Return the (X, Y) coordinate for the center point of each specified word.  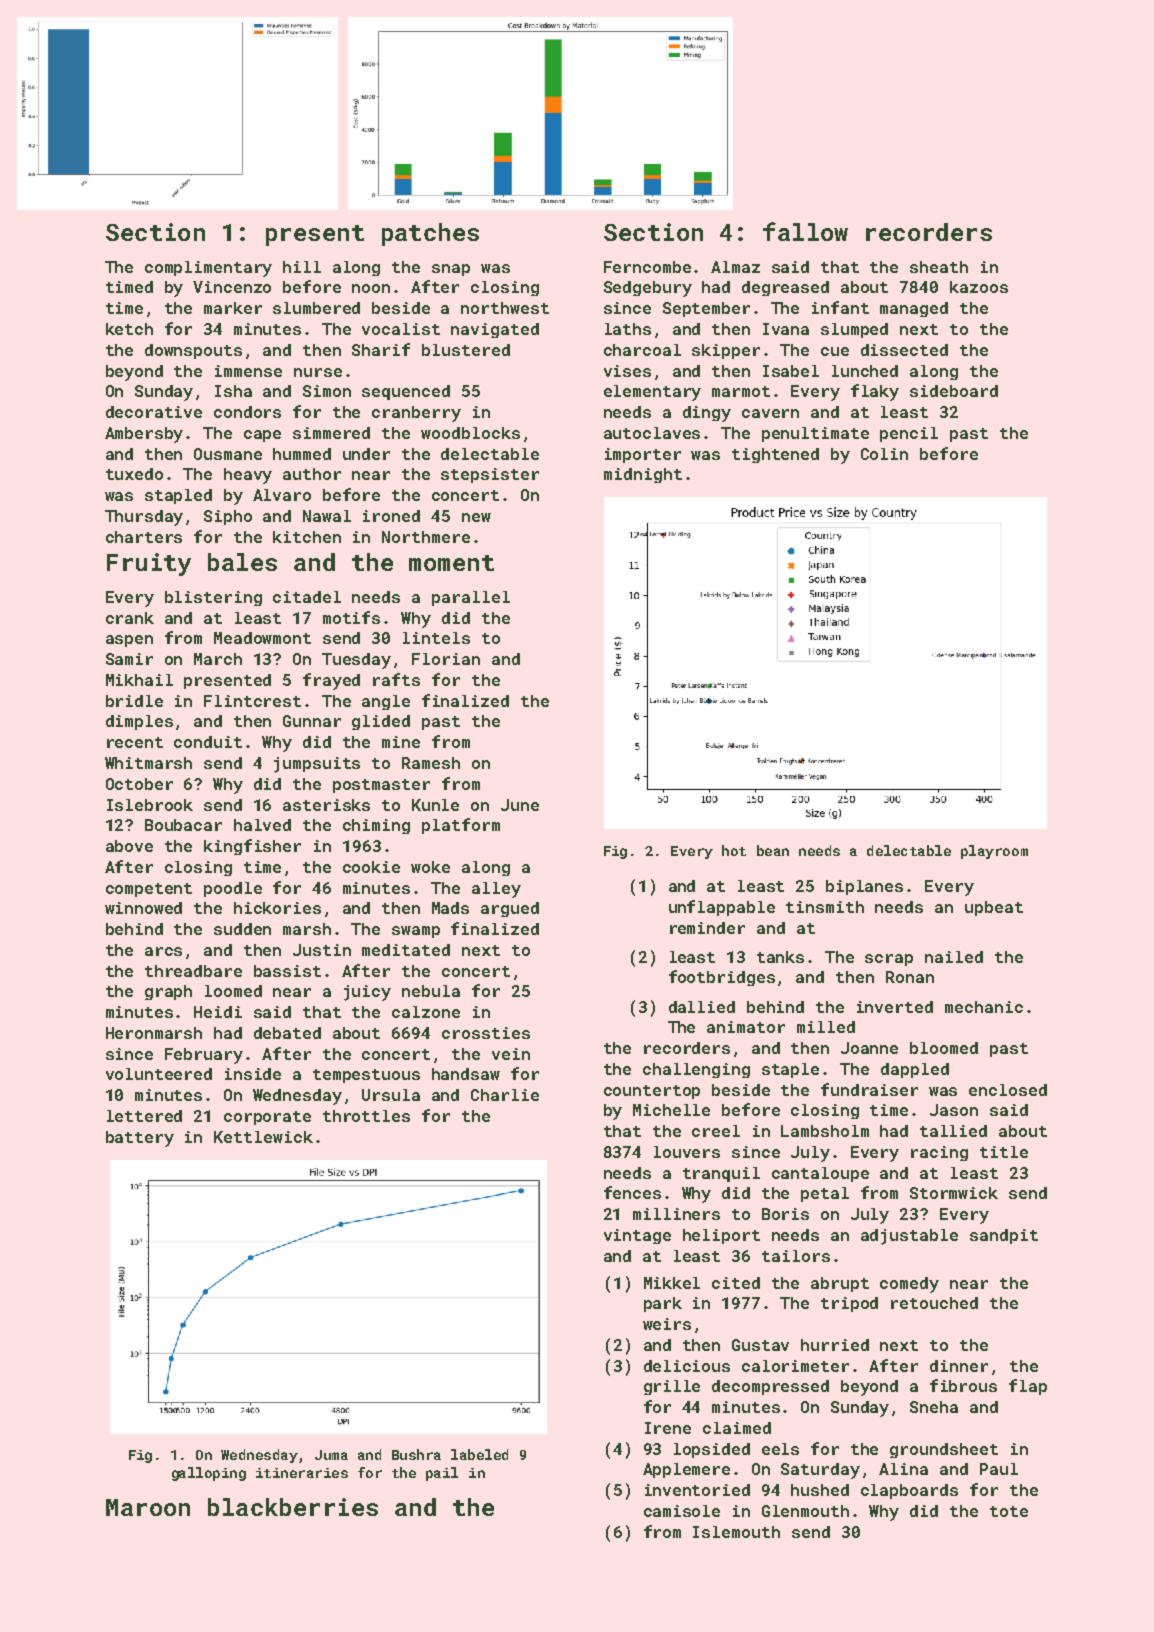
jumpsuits (317, 765)
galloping (209, 1474)
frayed (331, 681)
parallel (471, 598)
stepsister (490, 475)
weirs (667, 1324)
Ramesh (431, 763)
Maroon (148, 1507)
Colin (884, 454)
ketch (129, 329)
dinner (959, 1366)
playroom (994, 852)
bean (773, 850)
